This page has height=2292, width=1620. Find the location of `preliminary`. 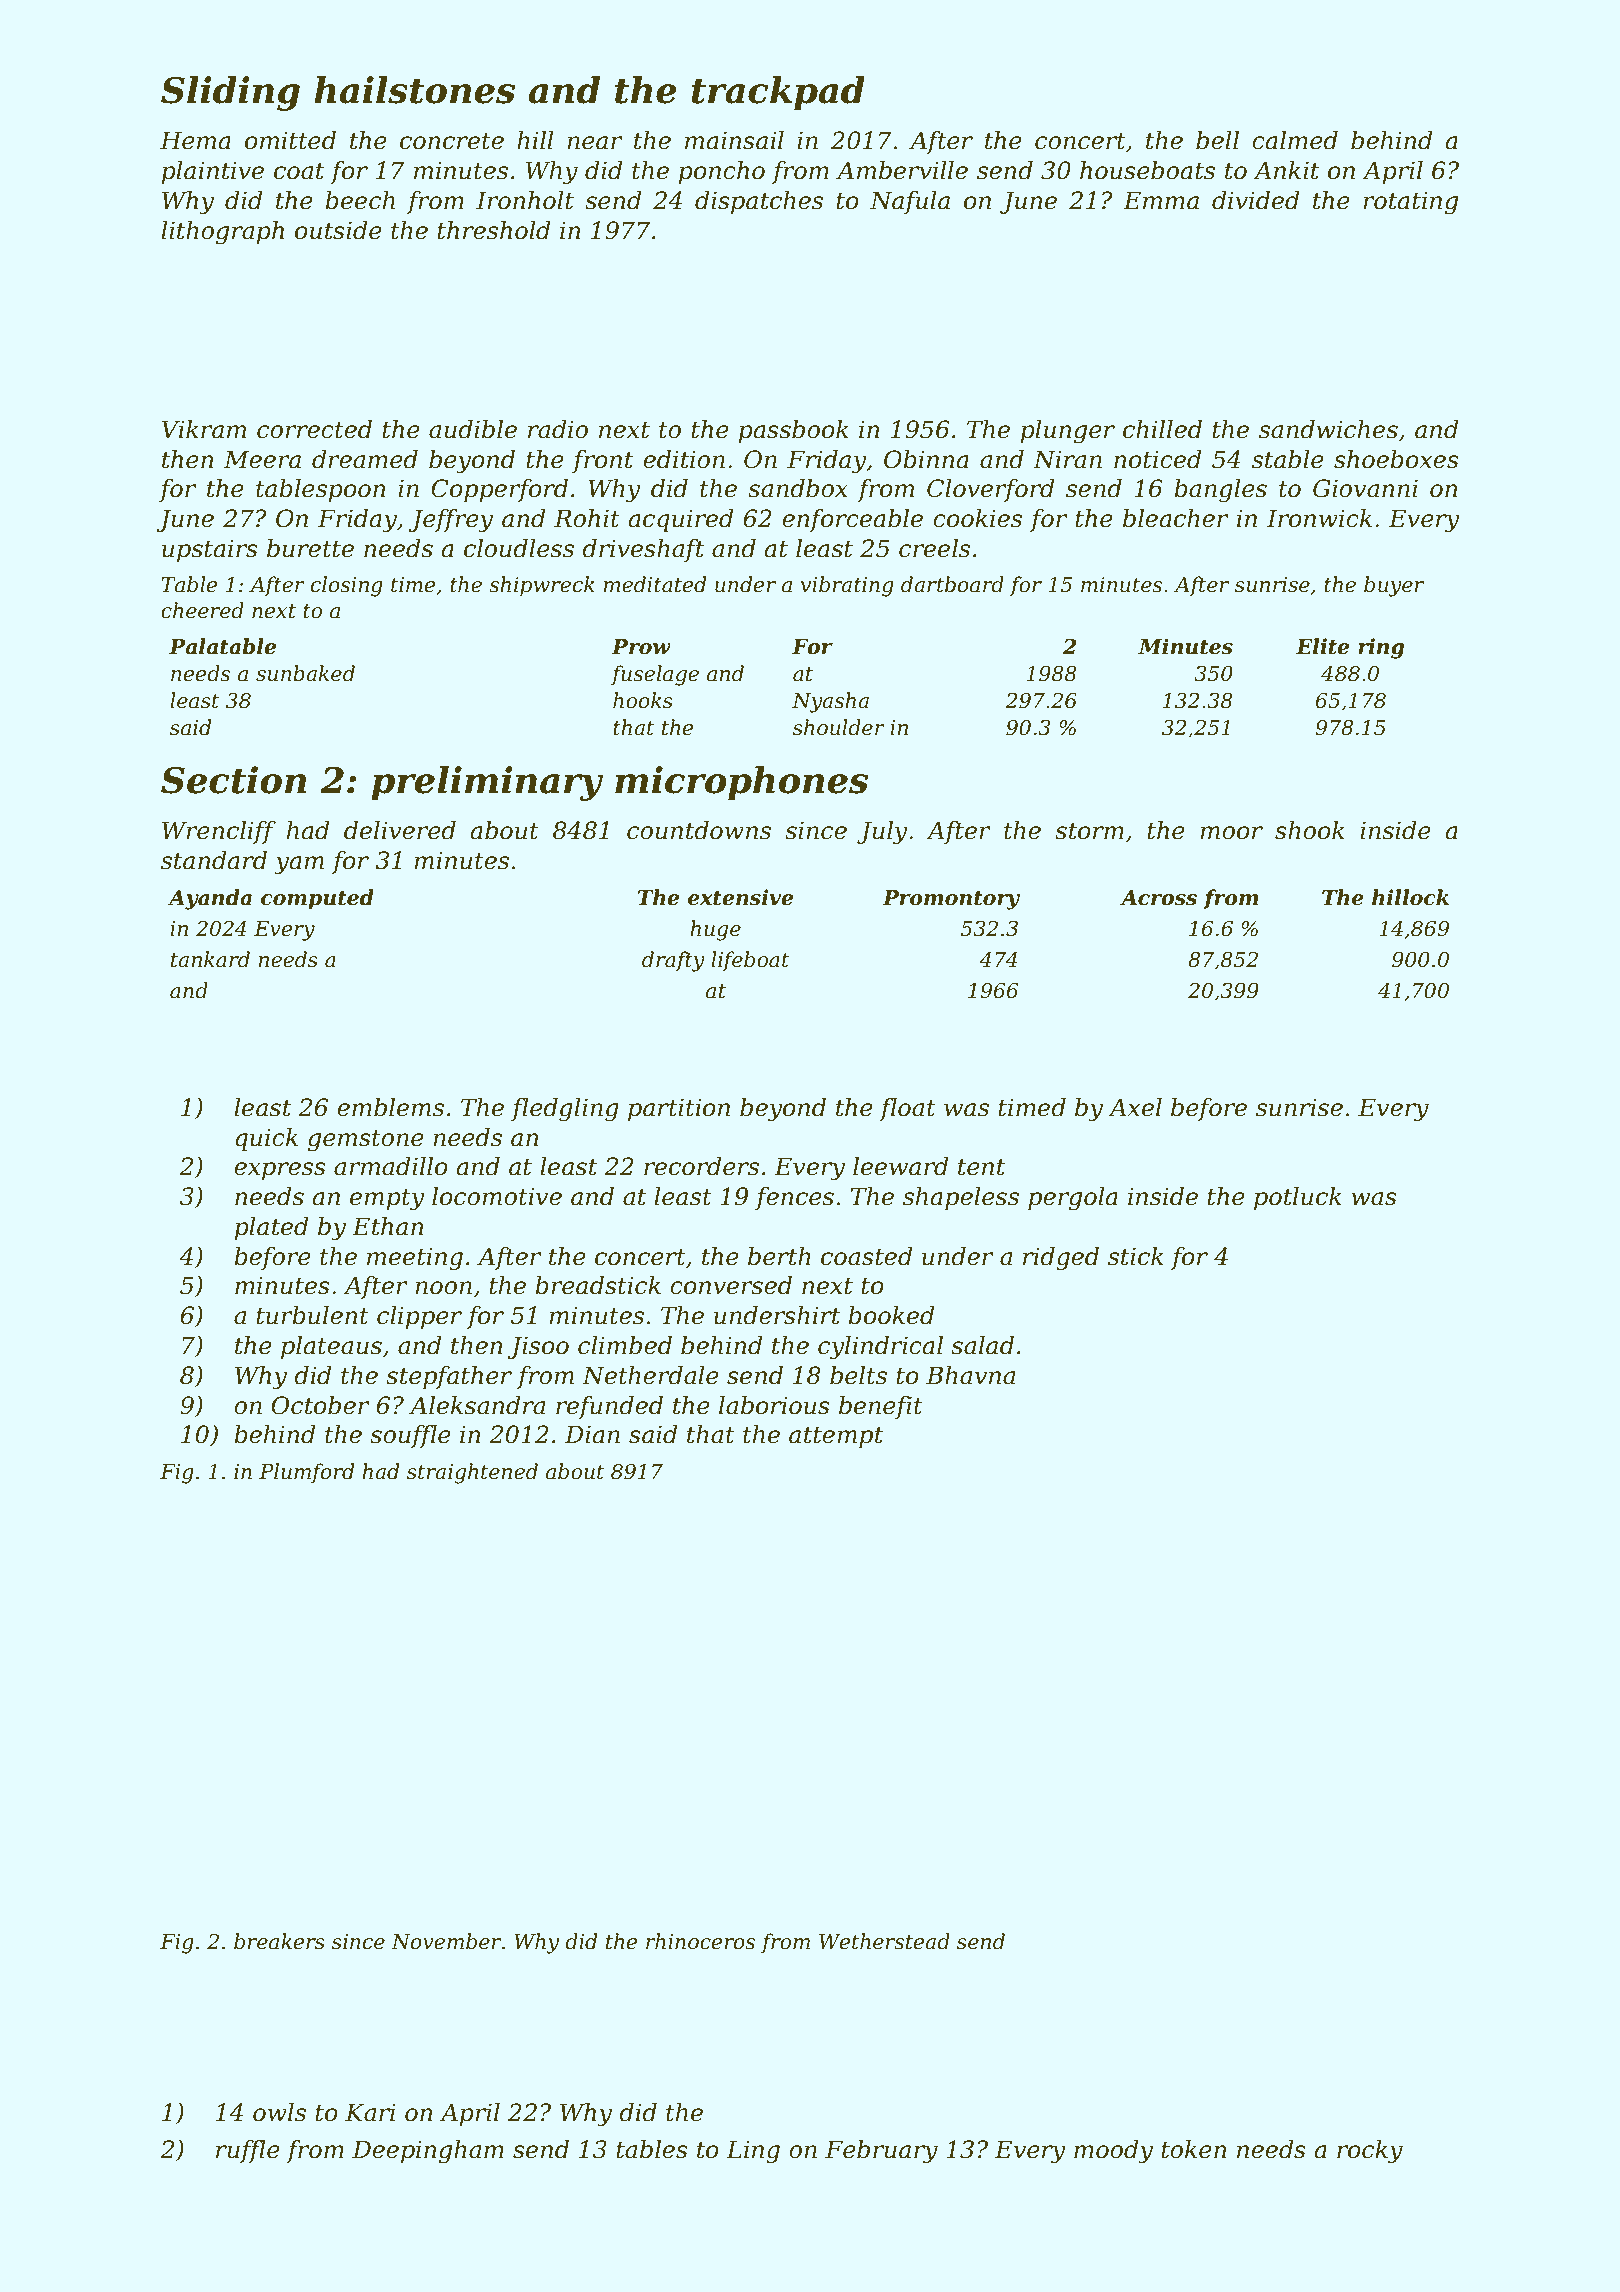

preliminary is located at coordinates (487, 783).
